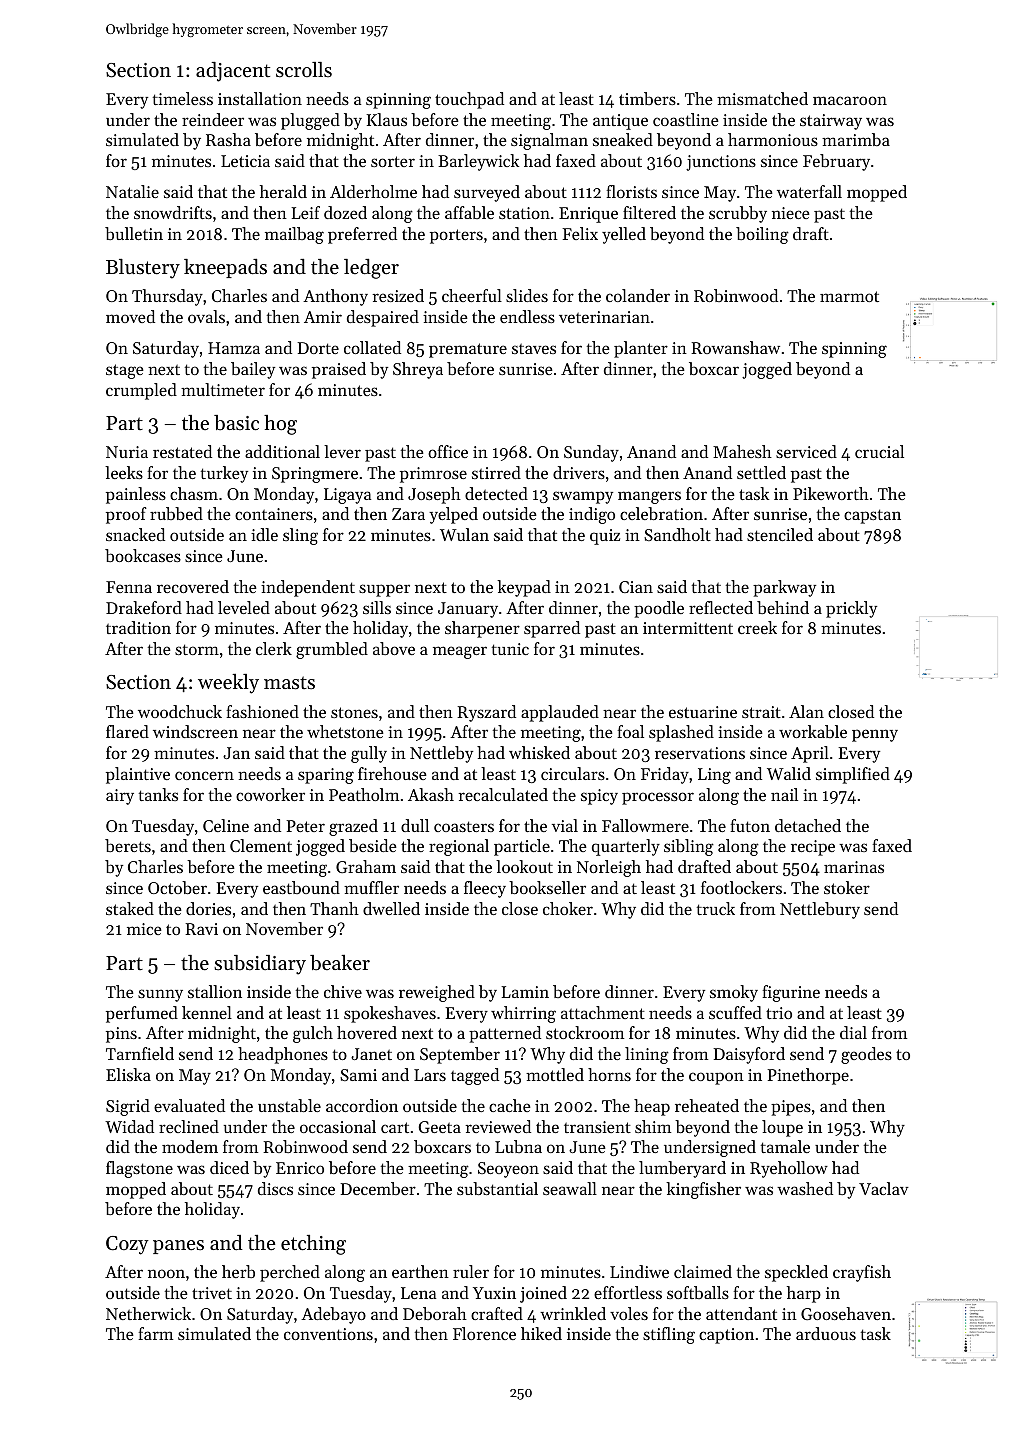 This image has width=1019, height=1447. What do you see at coordinates (127, 1245) in the image?
I see `Cozy` at bounding box center [127, 1245].
